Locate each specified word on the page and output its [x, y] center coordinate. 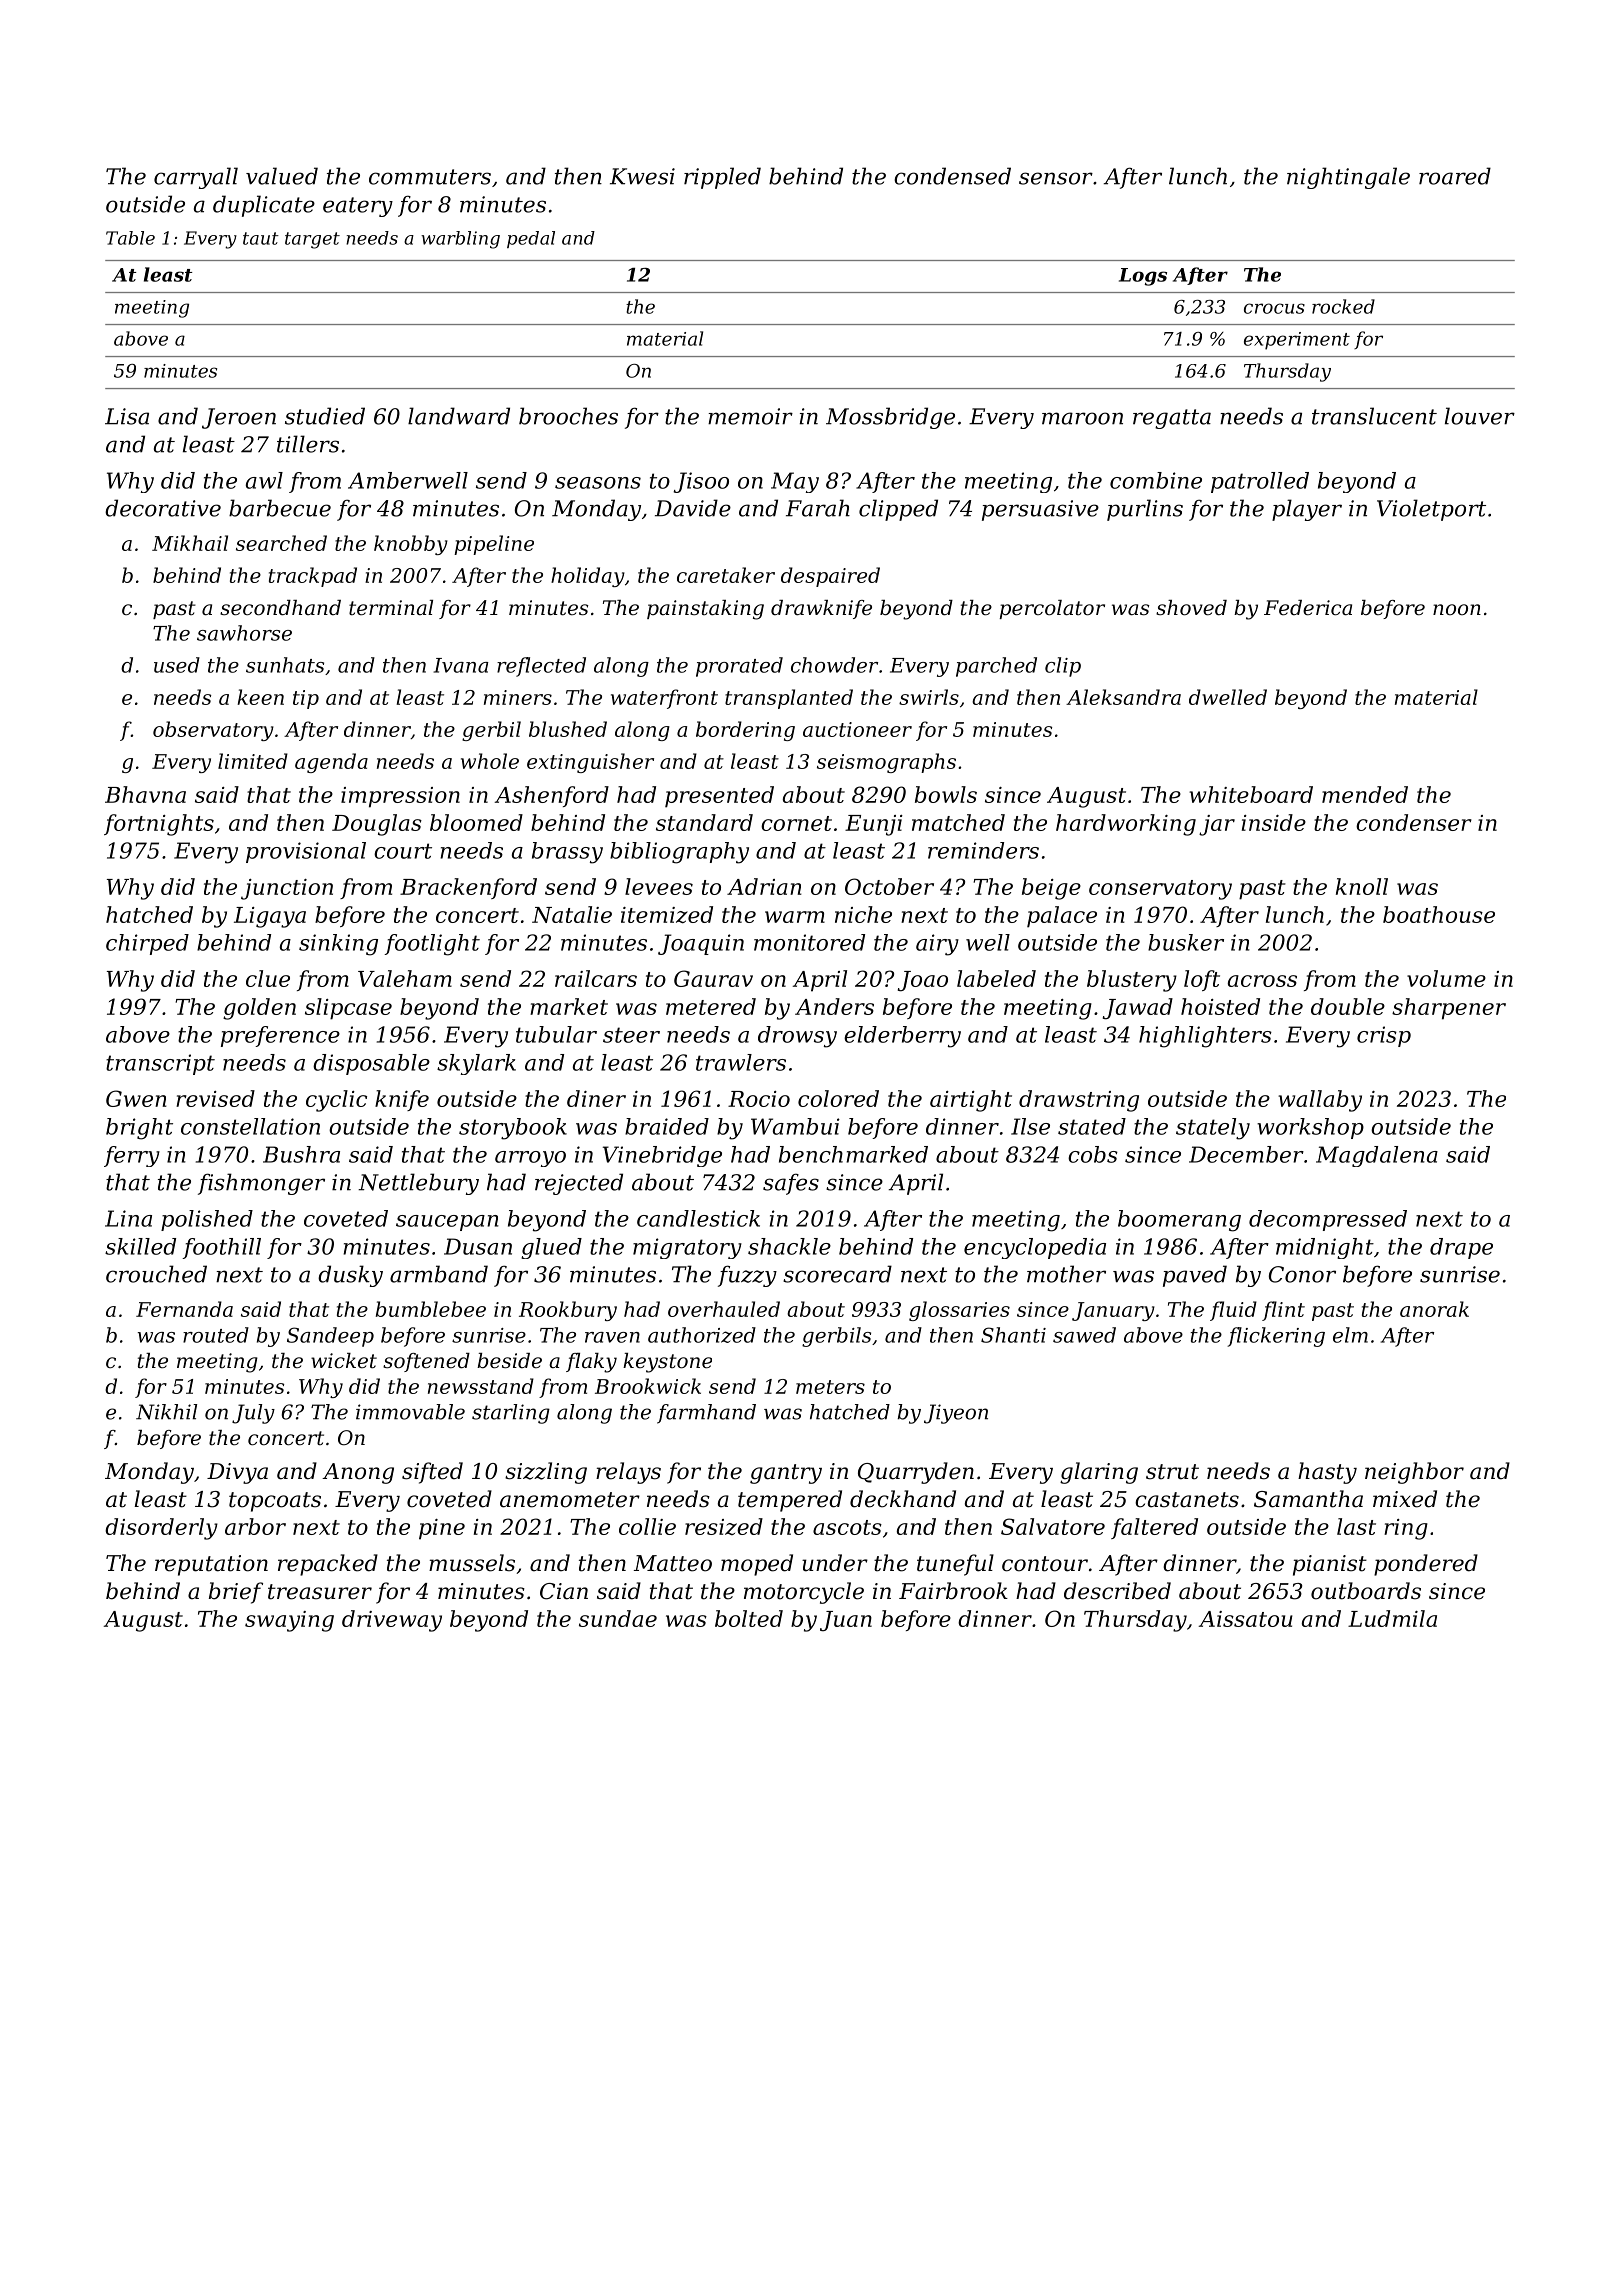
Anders [834, 1006]
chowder [834, 665]
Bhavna [145, 794]
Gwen [136, 1098]
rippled [722, 178]
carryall [196, 178]
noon [1457, 609]
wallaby [1320, 1101]
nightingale [1348, 178]
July [253, 1414]
